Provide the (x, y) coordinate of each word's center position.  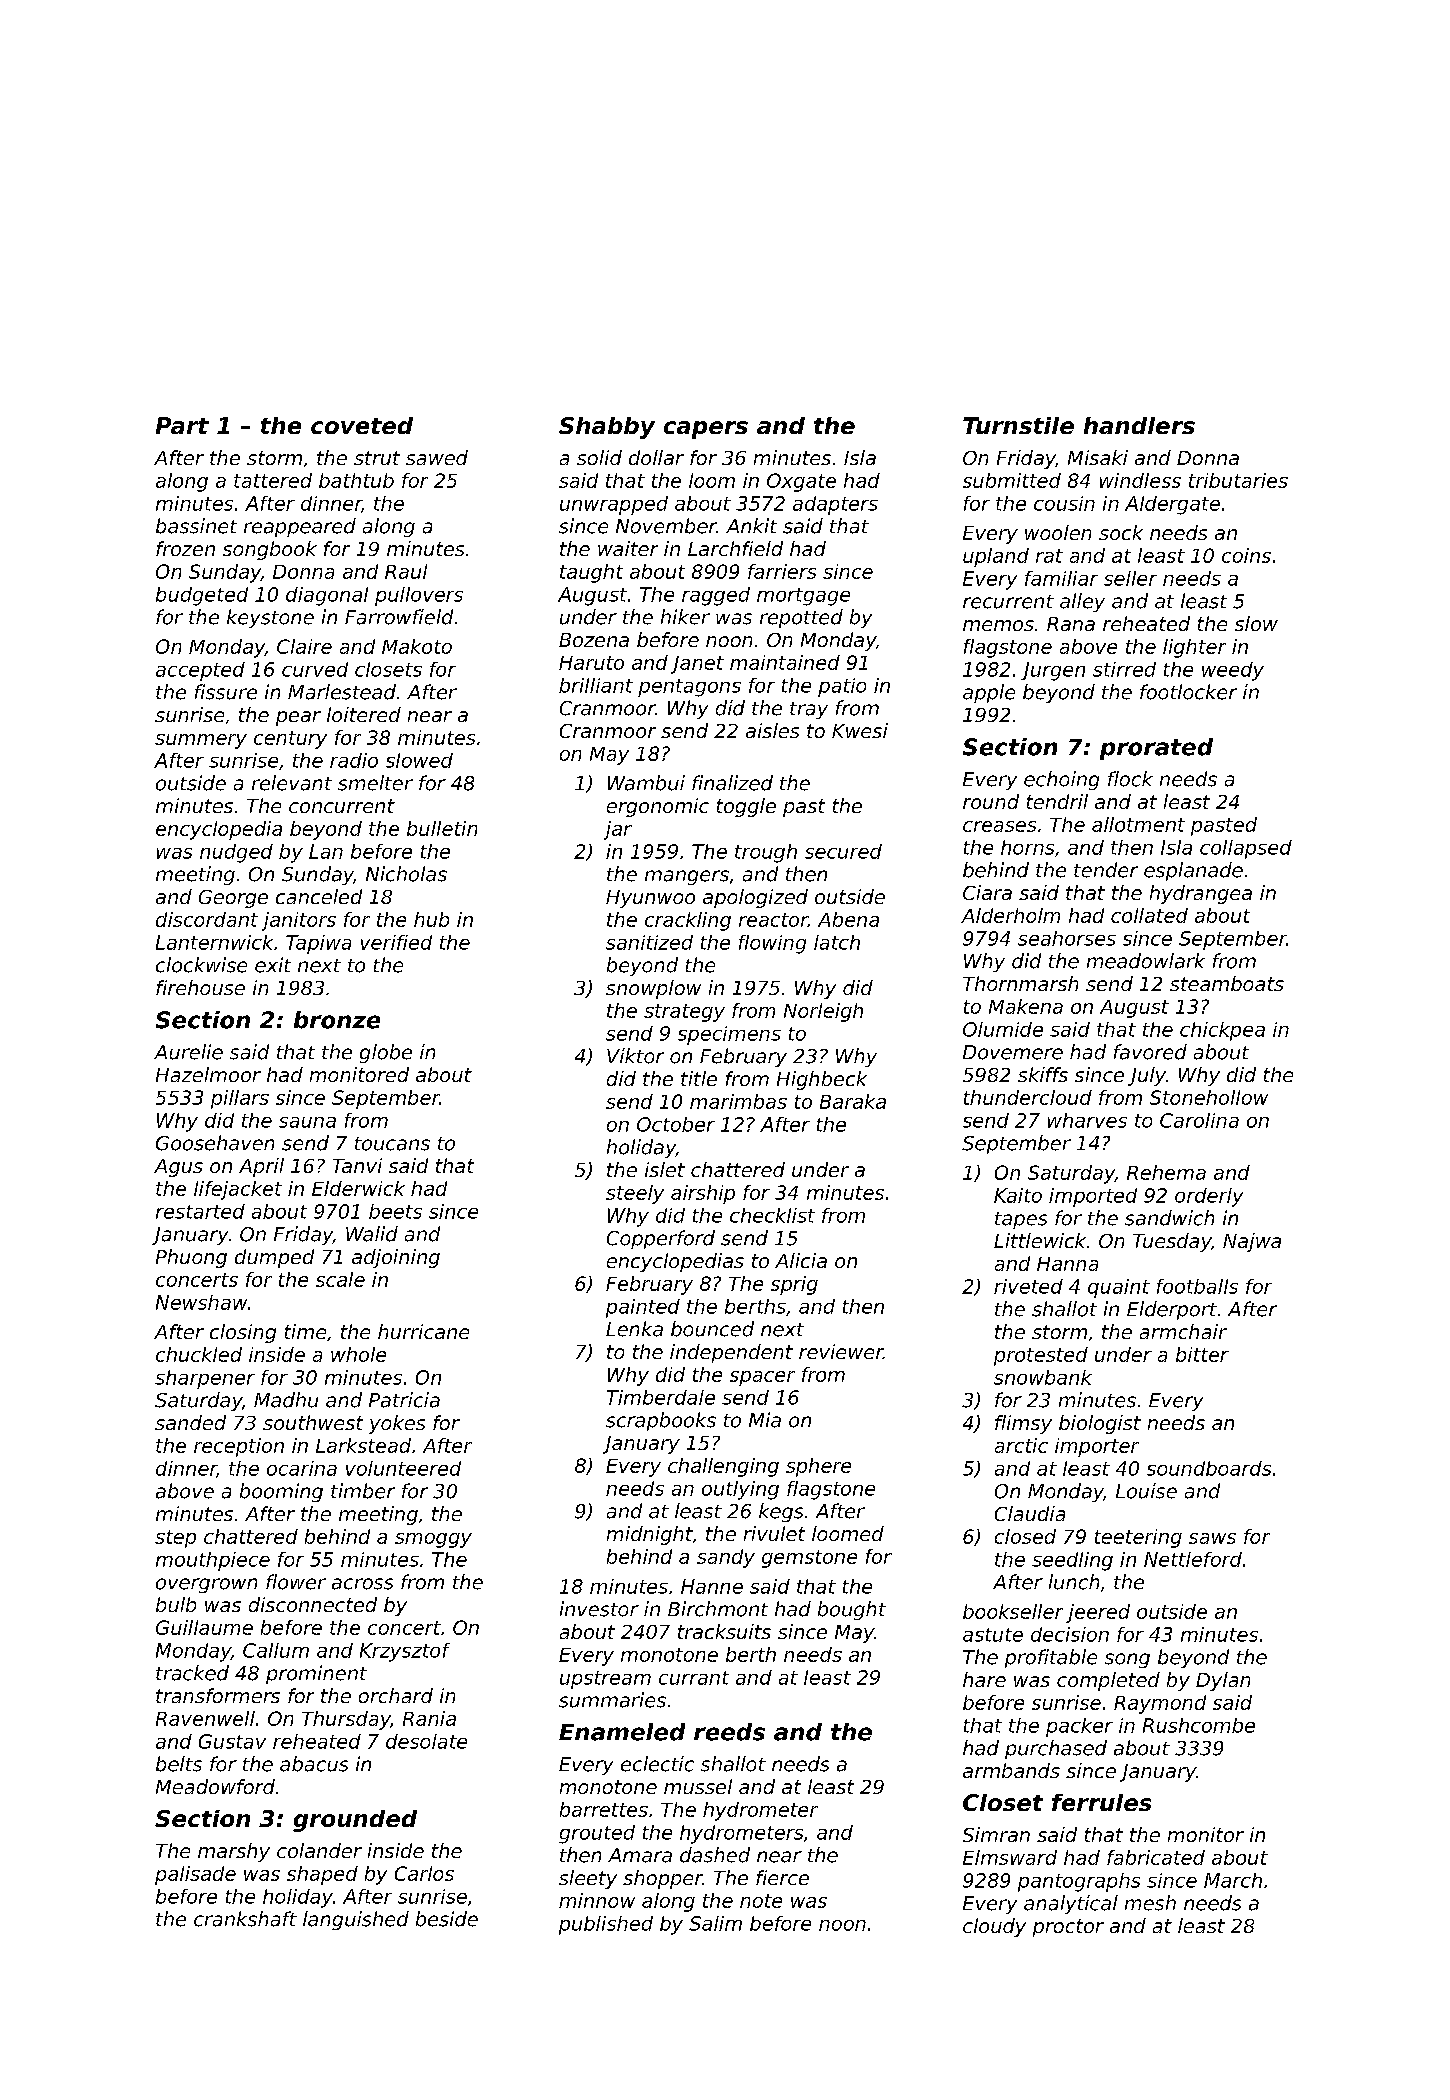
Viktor (635, 1056)
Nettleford (1193, 1559)
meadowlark (1146, 961)
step (175, 1539)
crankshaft (245, 1919)
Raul (406, 571)
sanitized (649, 942)
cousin (1064, 503)
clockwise (201, 965)
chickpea (1222, 1031)
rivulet (774, 1533)
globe (386, 1053)
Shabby (607, 428)
